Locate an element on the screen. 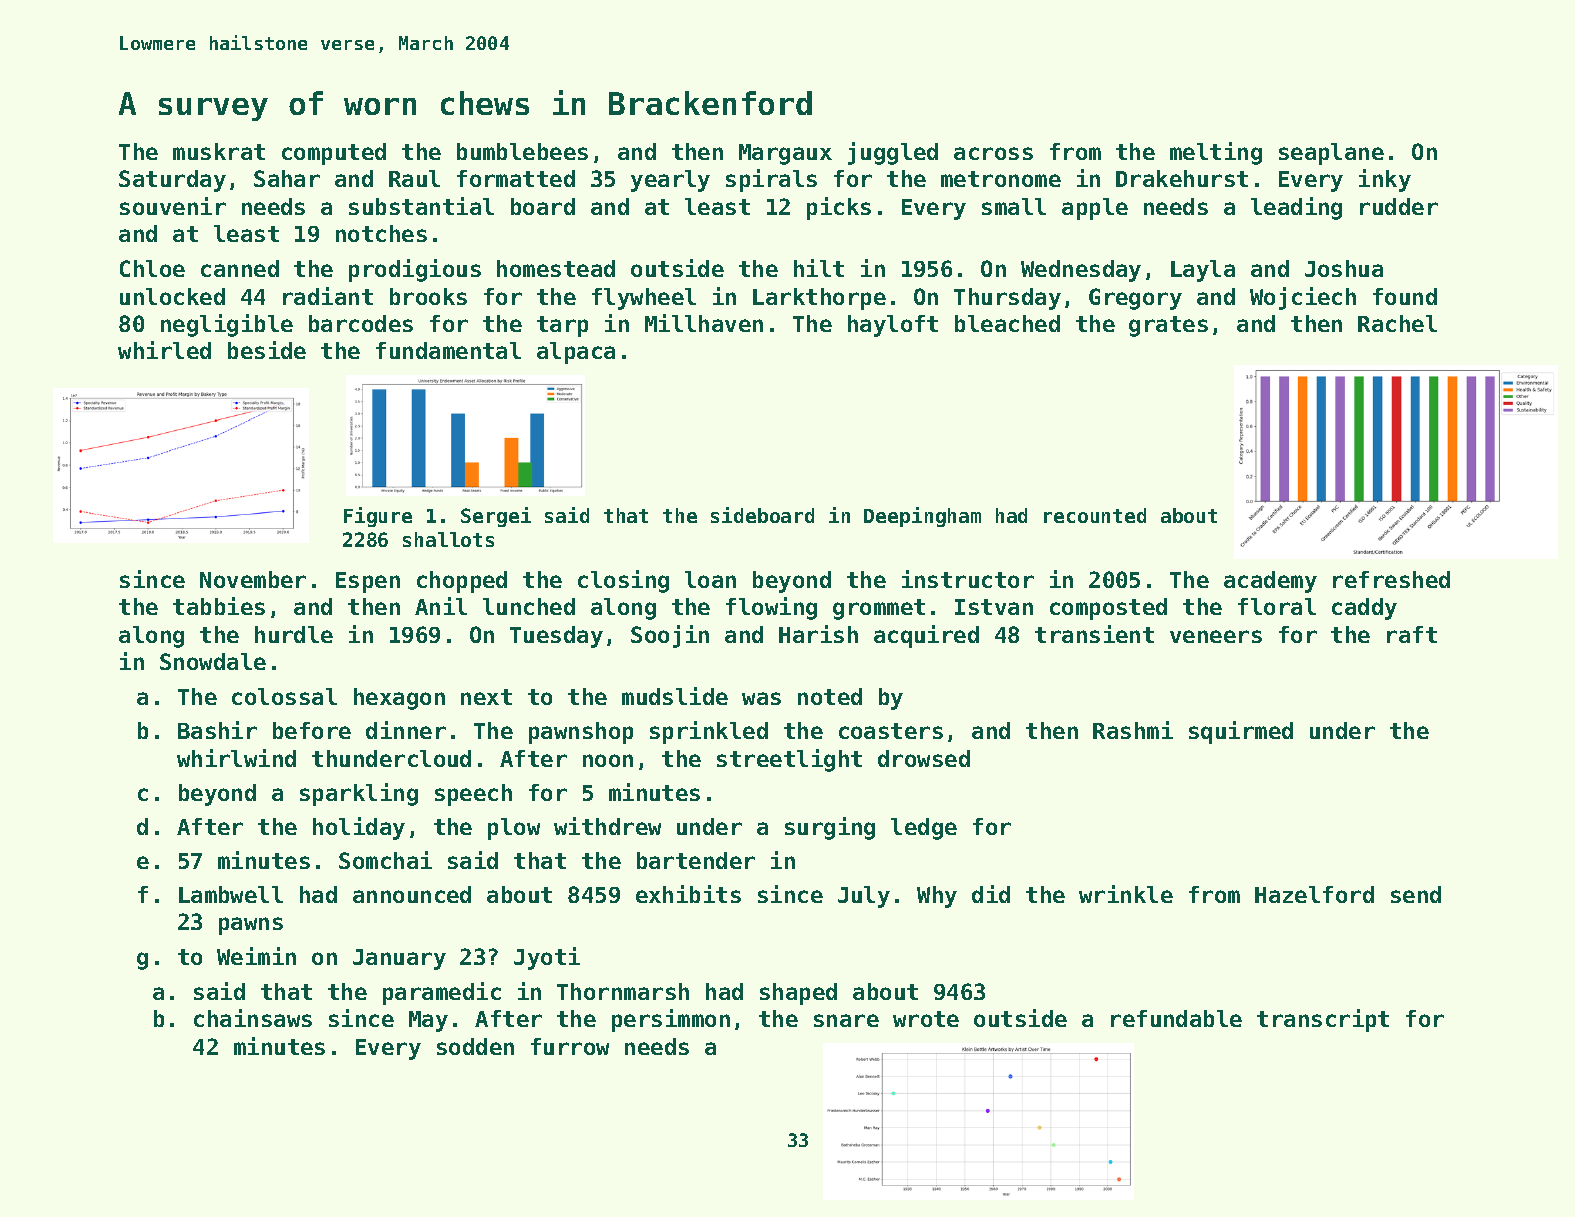 This screenshot has width=1575, height=1217. sodden is located at coordinates (475, 1046).
